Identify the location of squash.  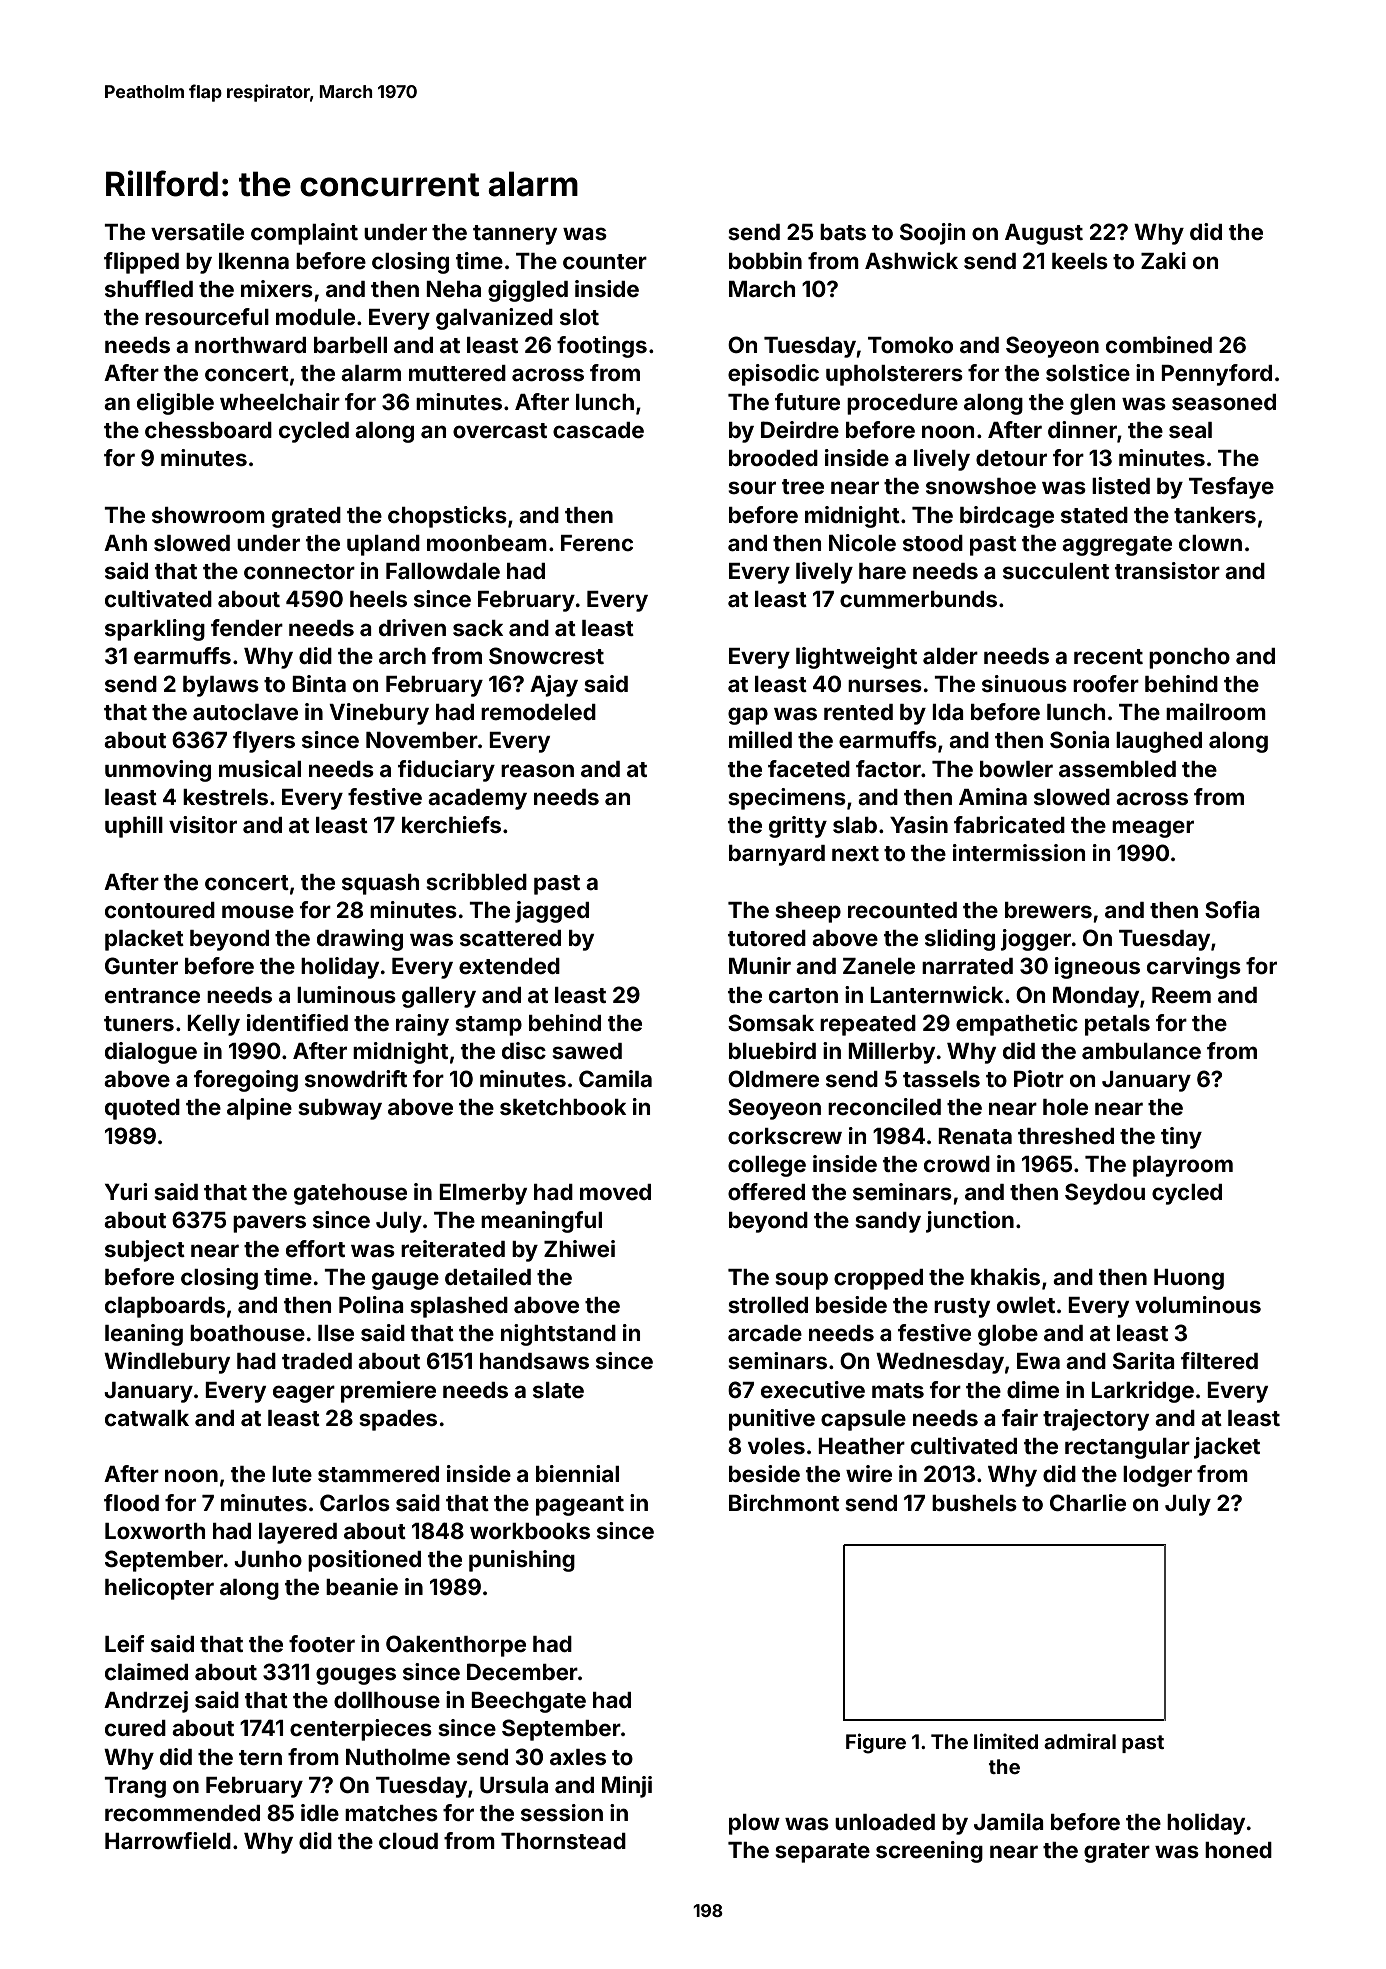
(380, 884).
